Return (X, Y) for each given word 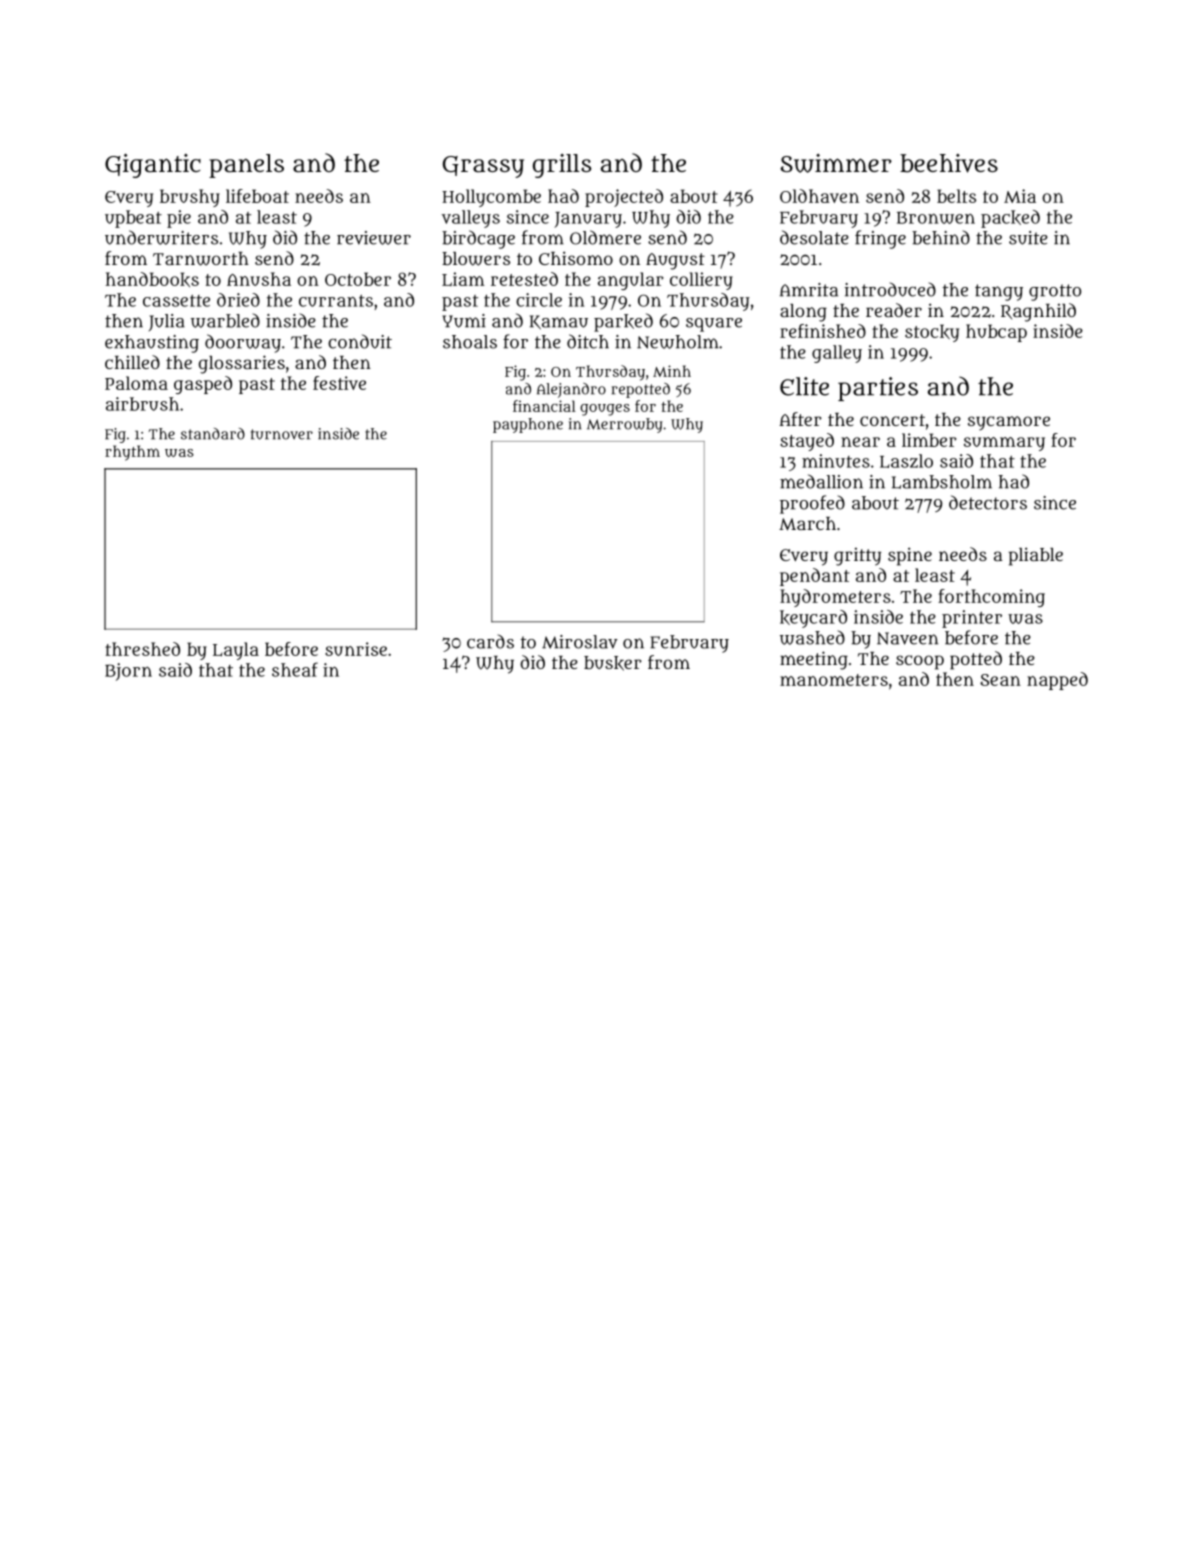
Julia (167, 322)
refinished (823, 331)
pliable (1036, 556)
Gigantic (153, 165)
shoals (470, 342)
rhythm (132, 453)
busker (613, 663)
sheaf (295, 669)
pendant (814, 577)
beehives (949, 163)
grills (562, 166)
